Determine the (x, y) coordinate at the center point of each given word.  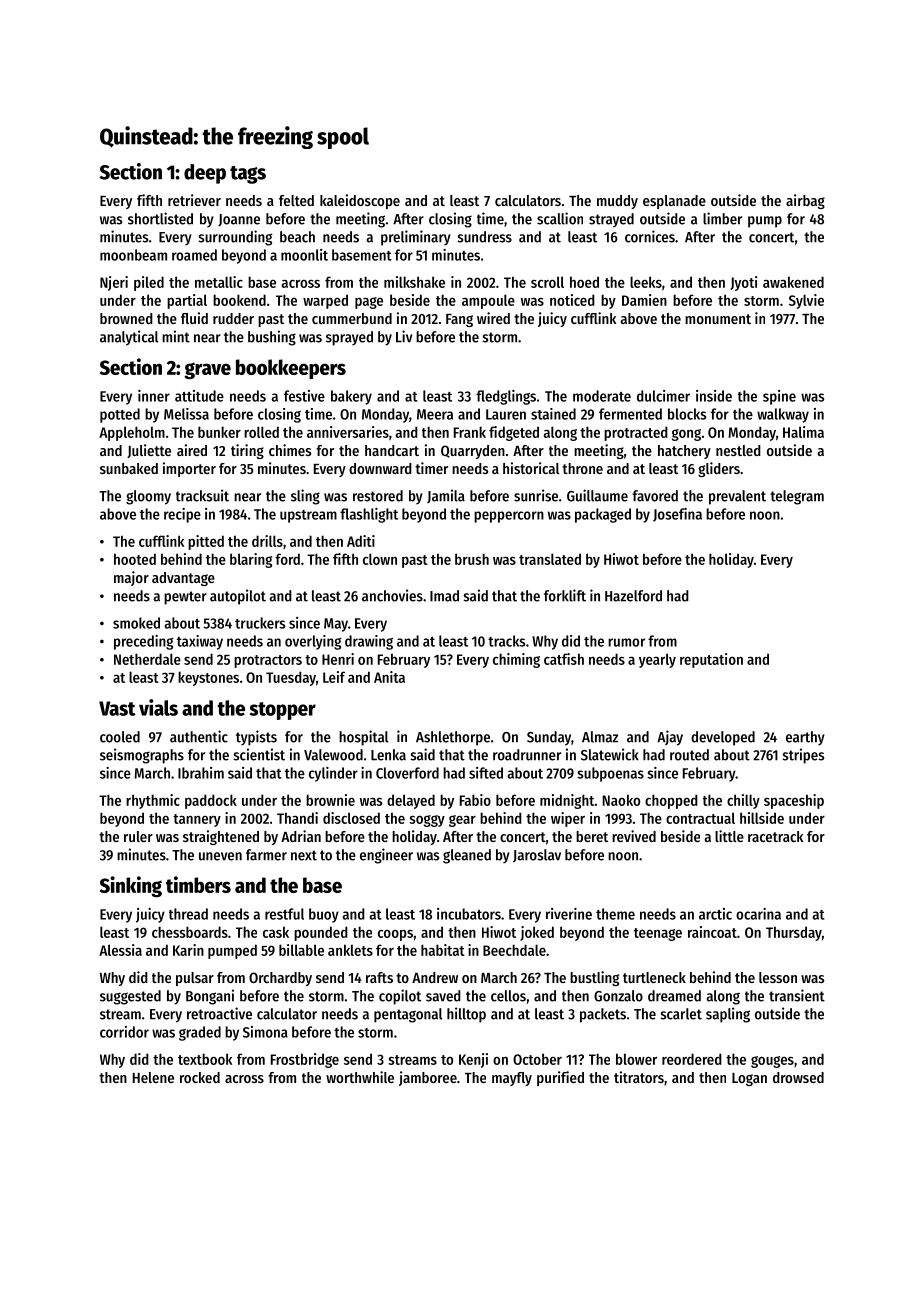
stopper (283, 711)
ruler (138, 836)
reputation (711, 660)
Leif (334, 677)
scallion (560, 218)
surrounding (235, 238)
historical (531, 468)
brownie (330, 800)
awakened (793, 282)
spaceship (794, 801)
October (537, 1059)
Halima (803, 432)
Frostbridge (305, 1060)
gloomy (148, 497)
